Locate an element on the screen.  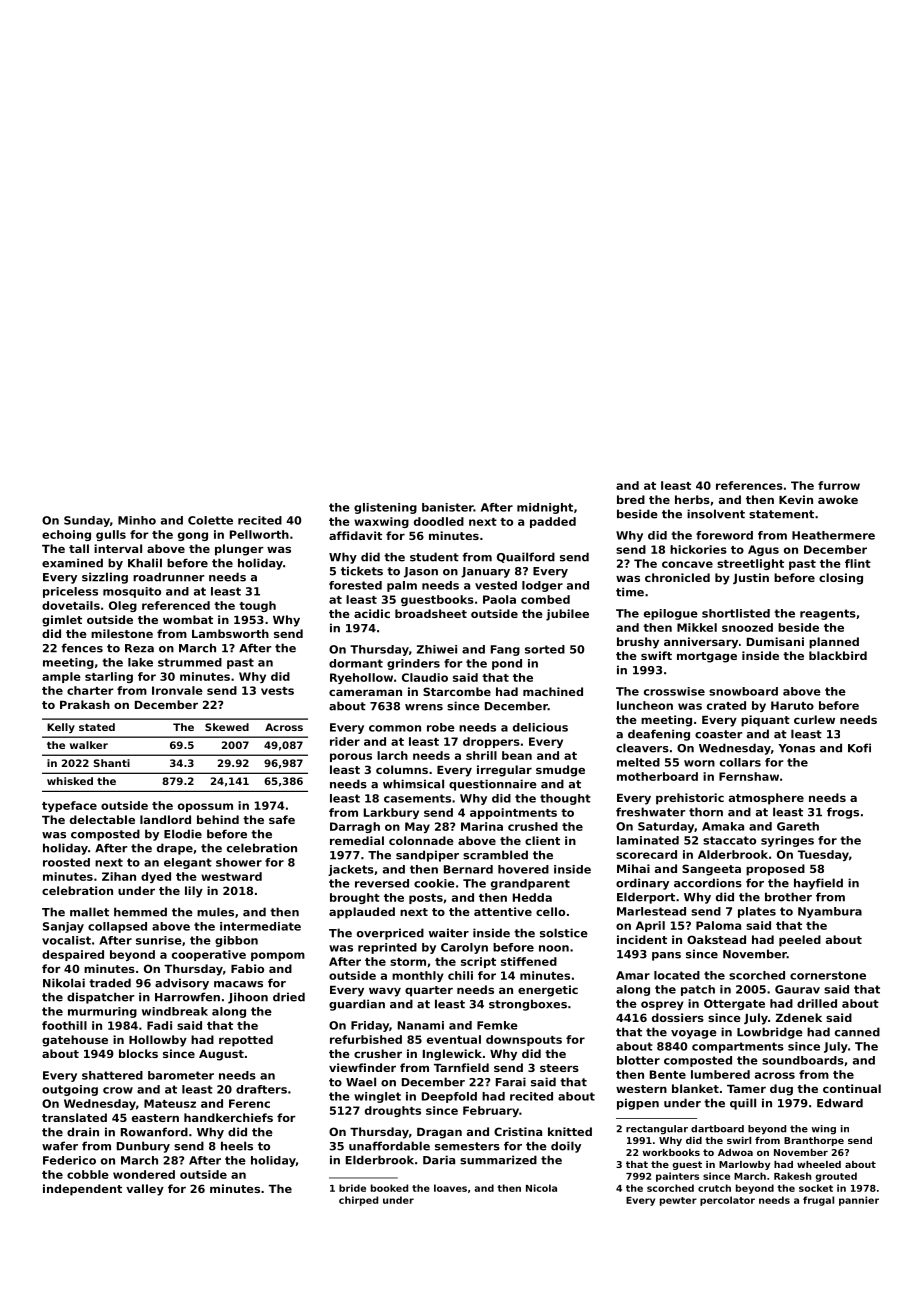
reprinted is located at coordinates (387, 948).
